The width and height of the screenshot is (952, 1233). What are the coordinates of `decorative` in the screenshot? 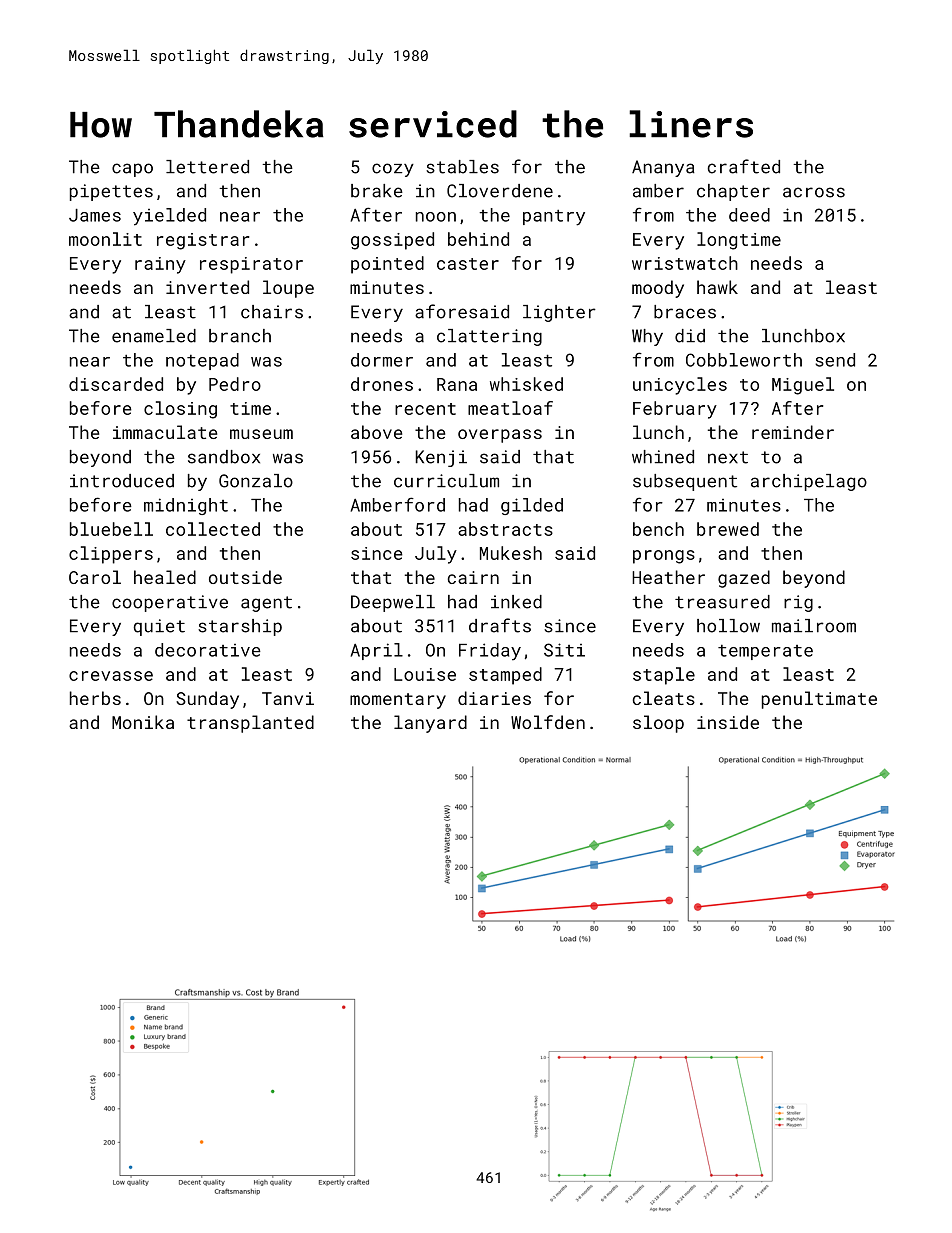 It's located at (208, 650).
